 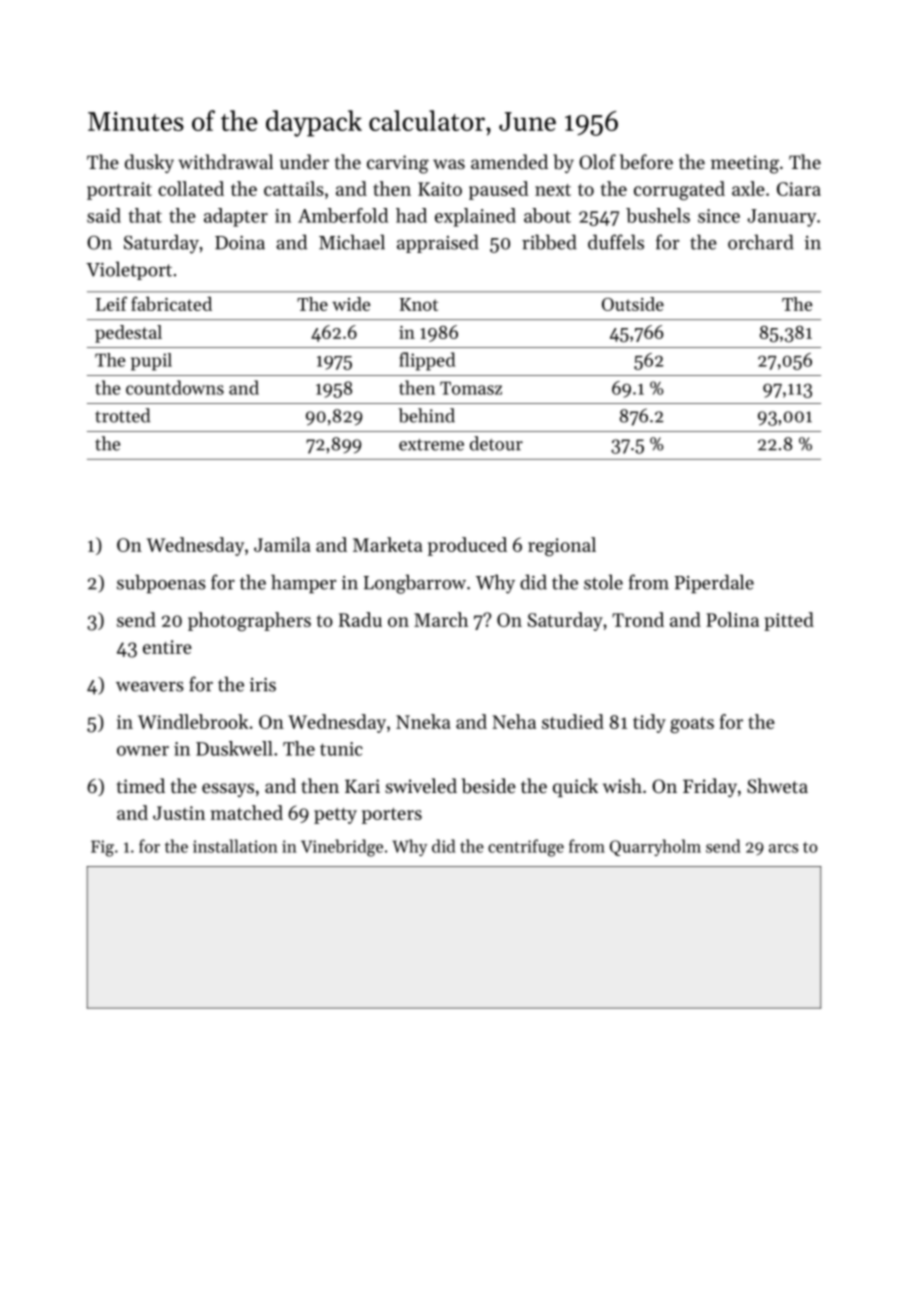 What do you see at coordinates (149, 163) in the document?
I see `dusky` at bounding box center [149, 163].
